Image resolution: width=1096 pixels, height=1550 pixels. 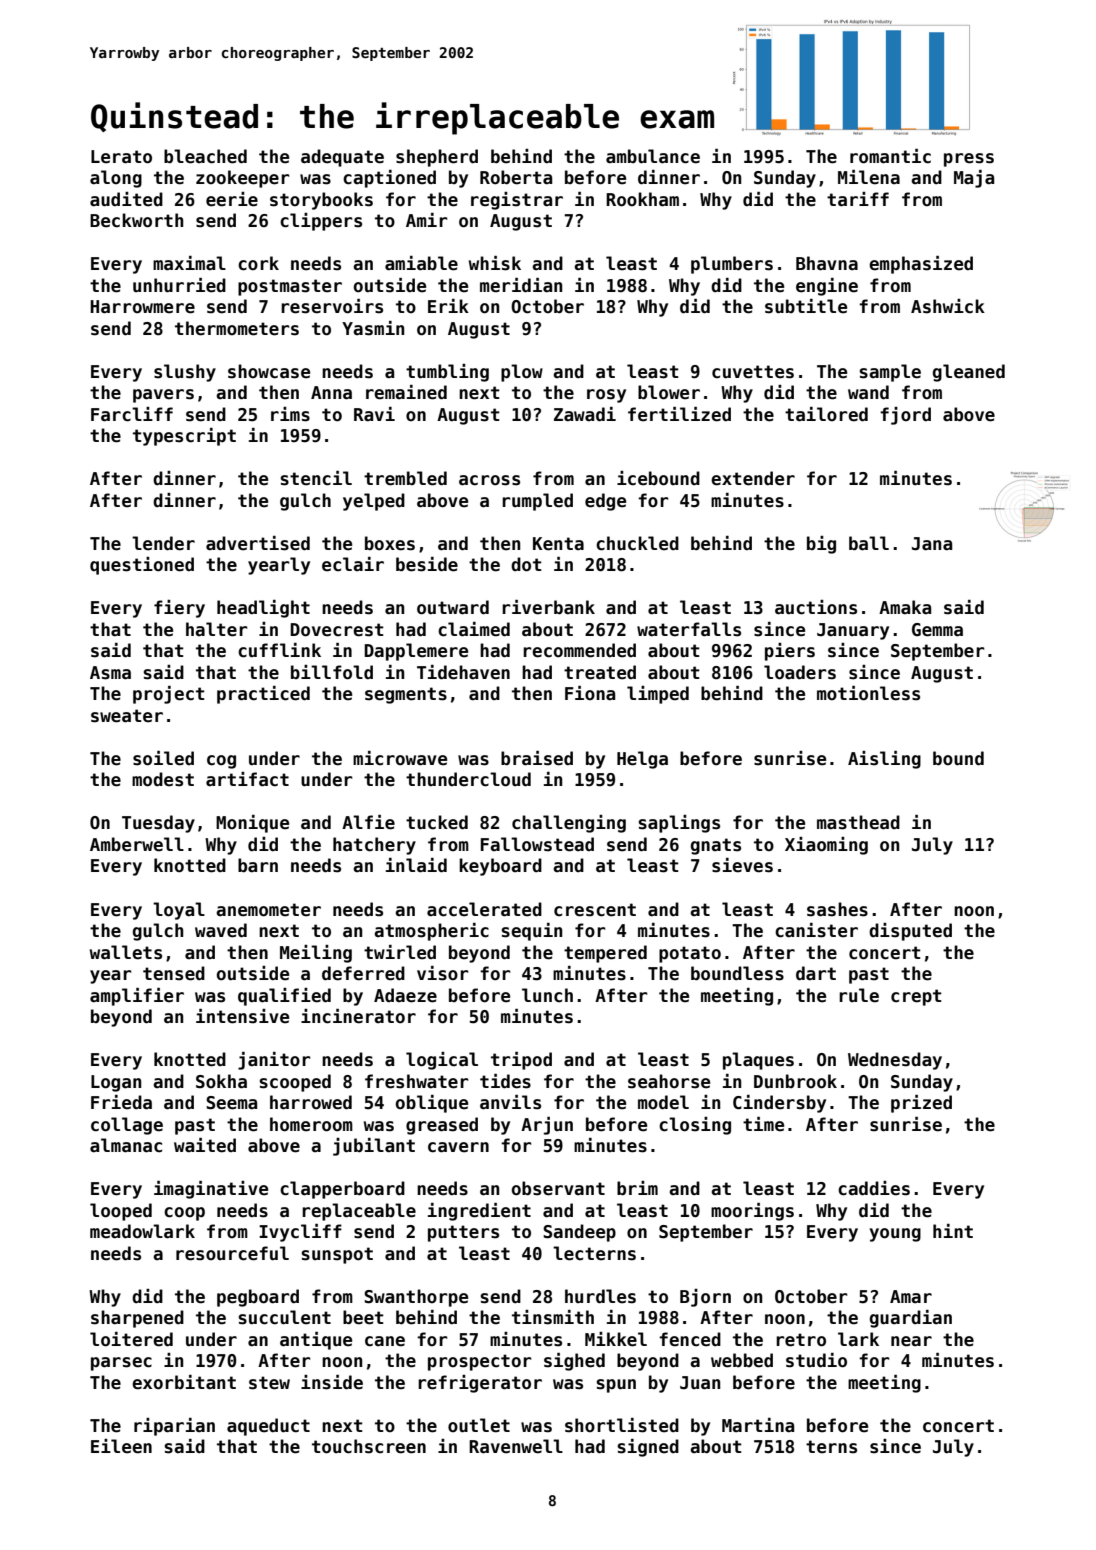 What do you see at coordinates (911, 1319) in the image?
I see `guardian` at bounding box center [911, 1319].
